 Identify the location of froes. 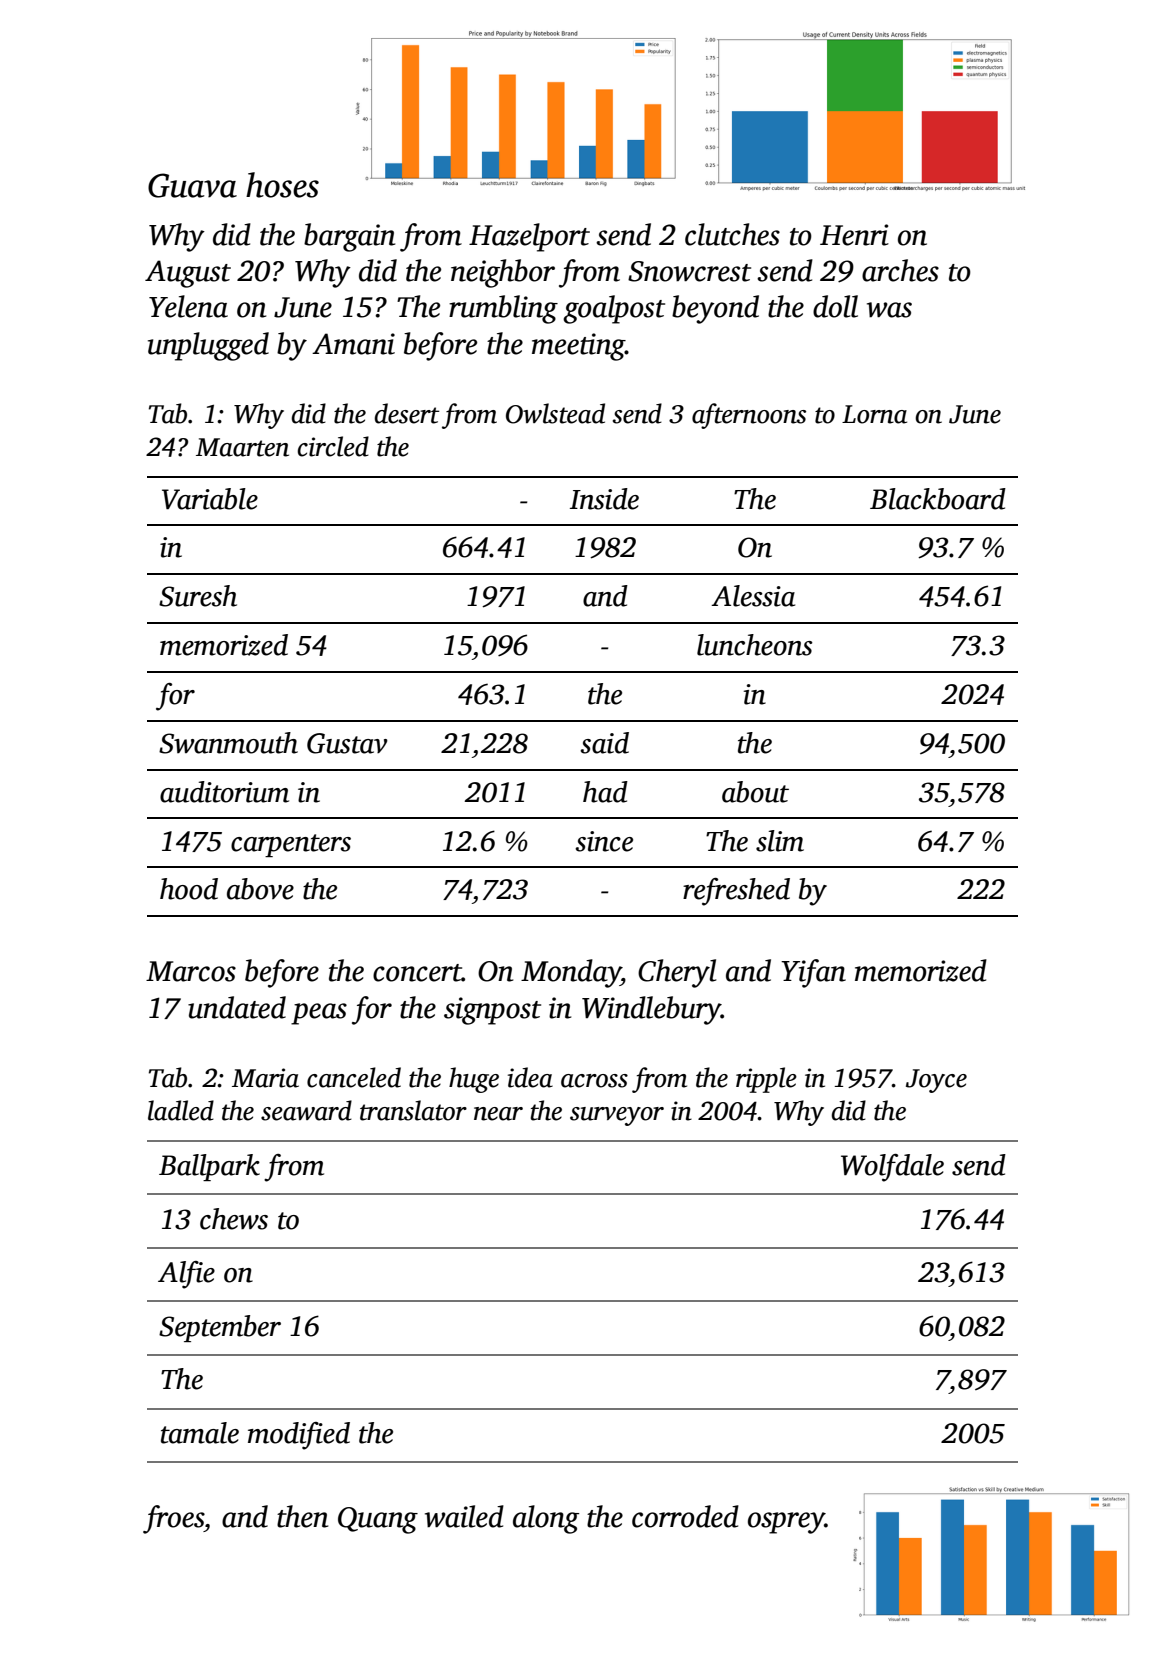
(173, 1519).
